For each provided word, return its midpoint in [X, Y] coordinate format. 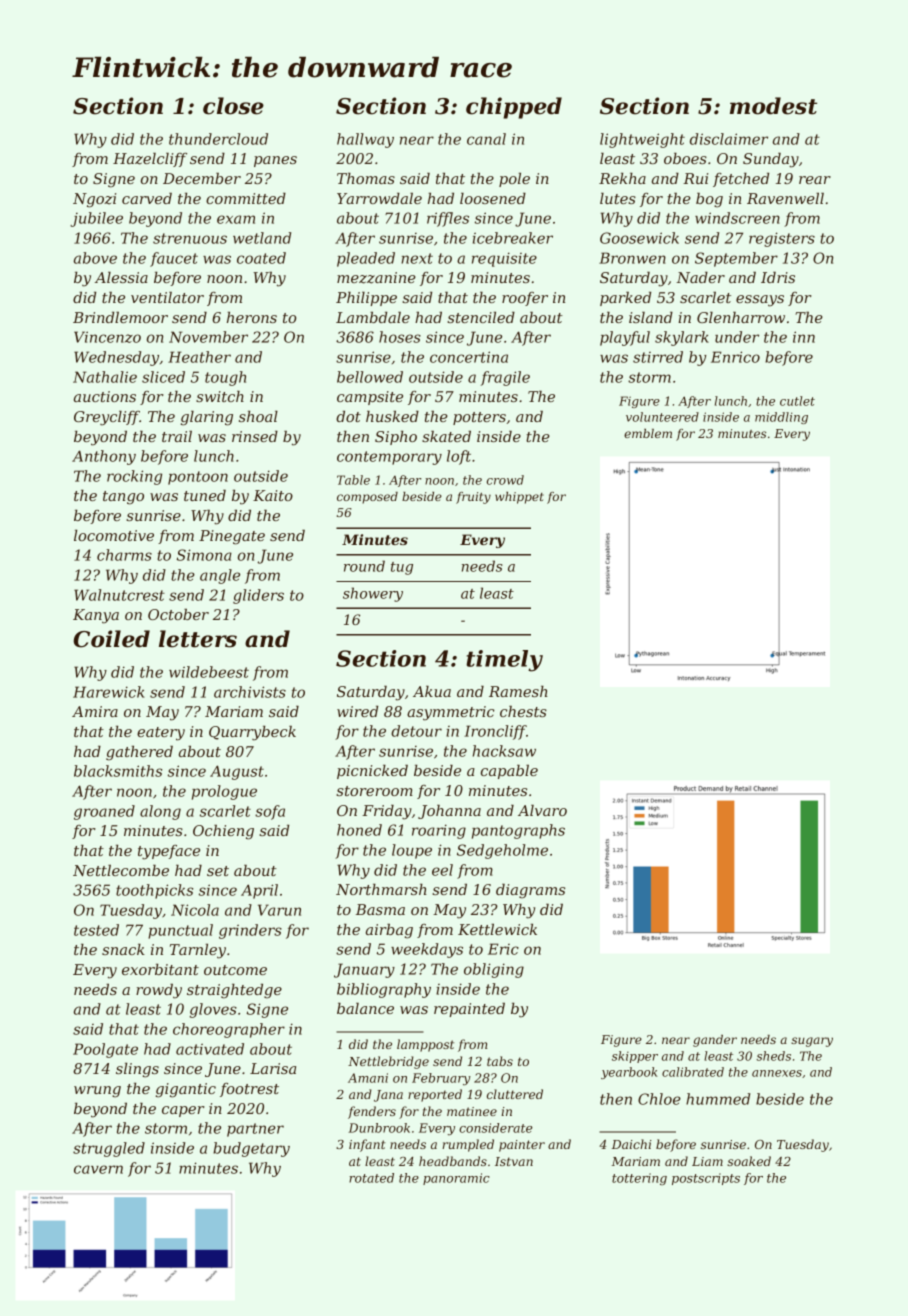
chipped [514, 108]
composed [367, 498]
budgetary [251, 1149]
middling [781, 418]
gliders [258, 596]
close [233, 106]
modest [773, 106]
